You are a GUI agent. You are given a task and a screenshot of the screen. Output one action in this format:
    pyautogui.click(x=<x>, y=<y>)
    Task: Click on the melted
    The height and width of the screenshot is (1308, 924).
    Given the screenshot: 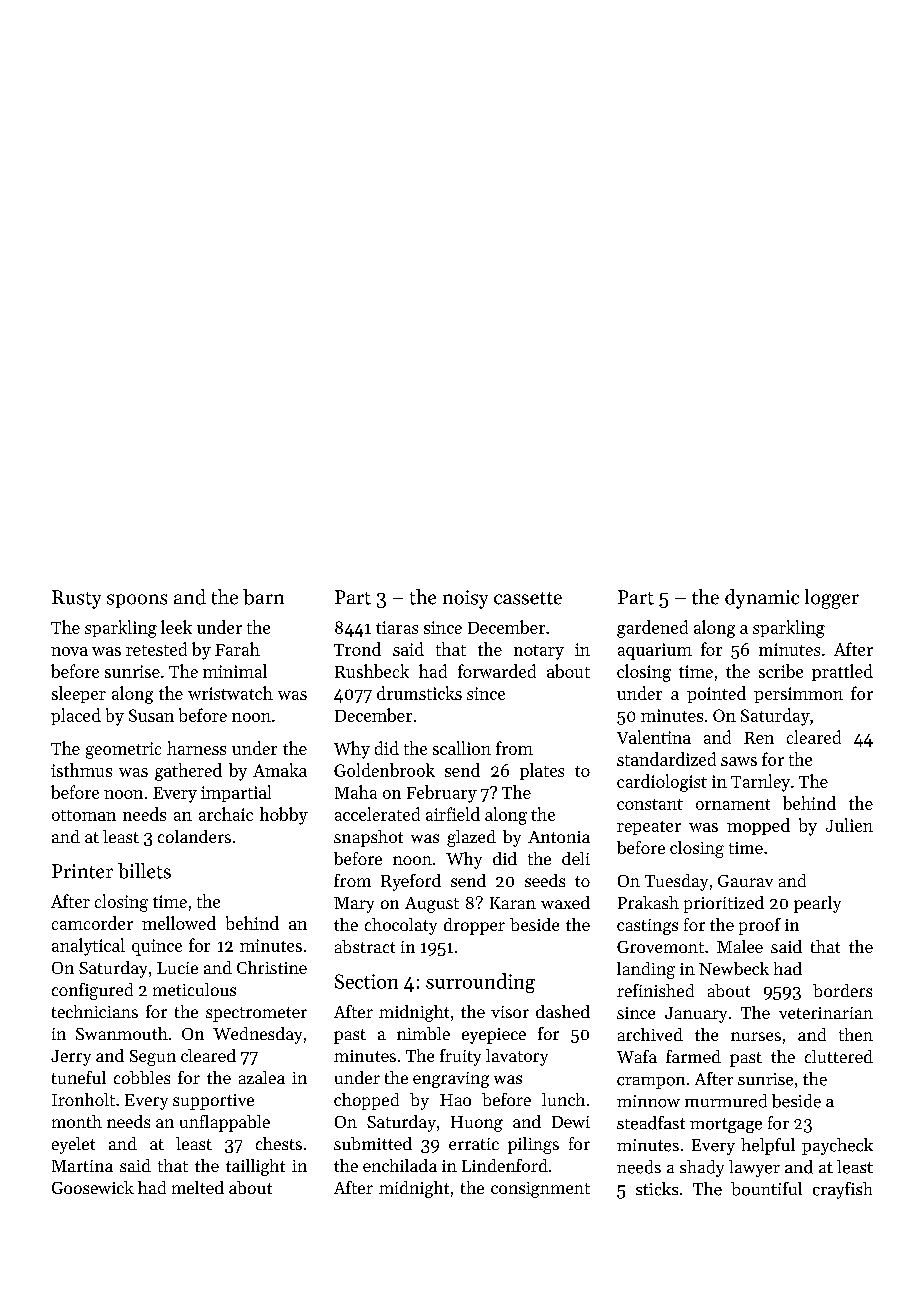 What is the action you would take?
    pyautogui.click(x=198, y=1187)
